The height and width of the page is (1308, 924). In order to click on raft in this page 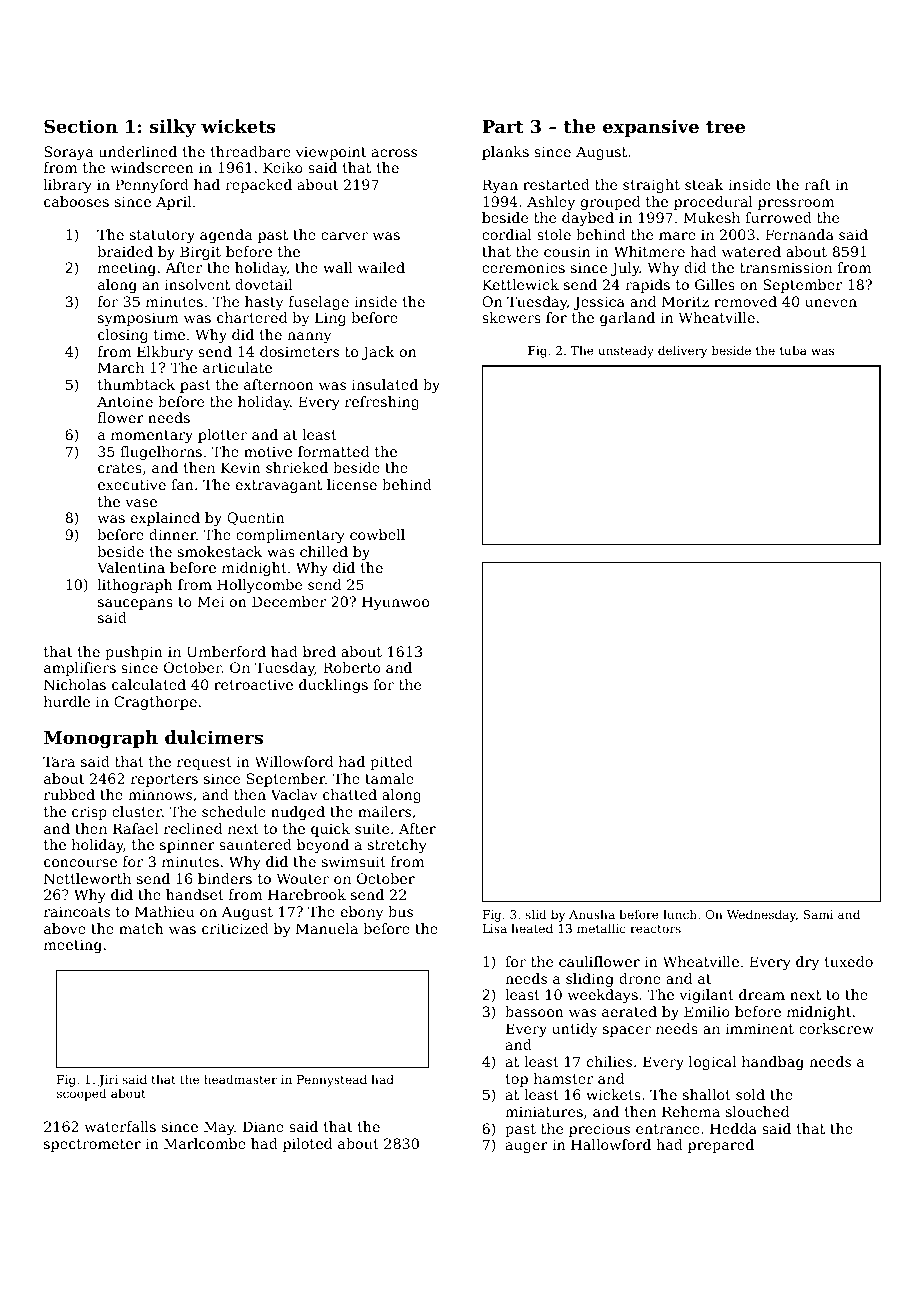, I will do `click(817, 184)`.
